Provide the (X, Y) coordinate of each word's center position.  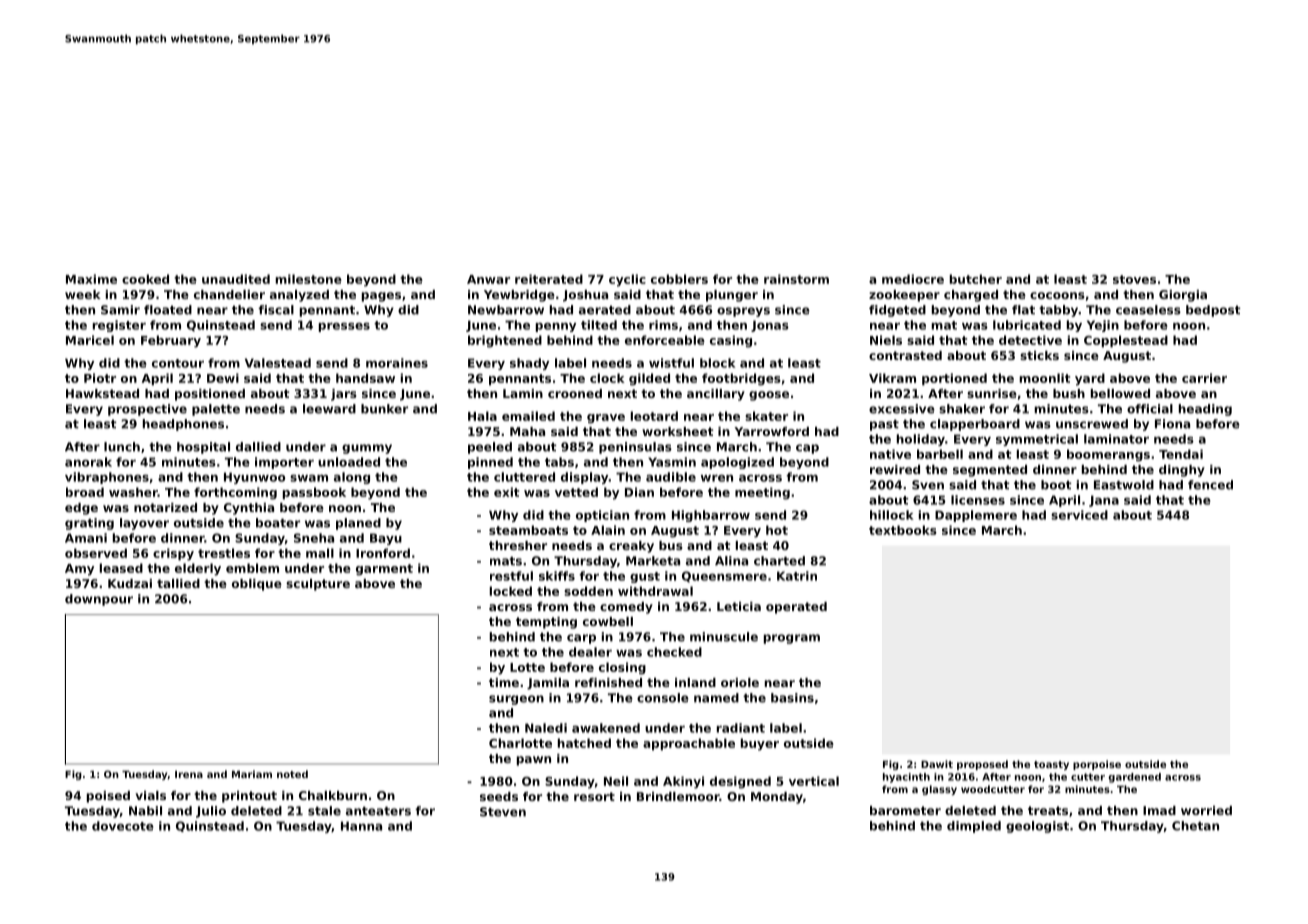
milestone (308, 279)
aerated (605, 310)
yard (1090, 379)
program (792, 639)
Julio (211, 812)
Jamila (548, 684)
